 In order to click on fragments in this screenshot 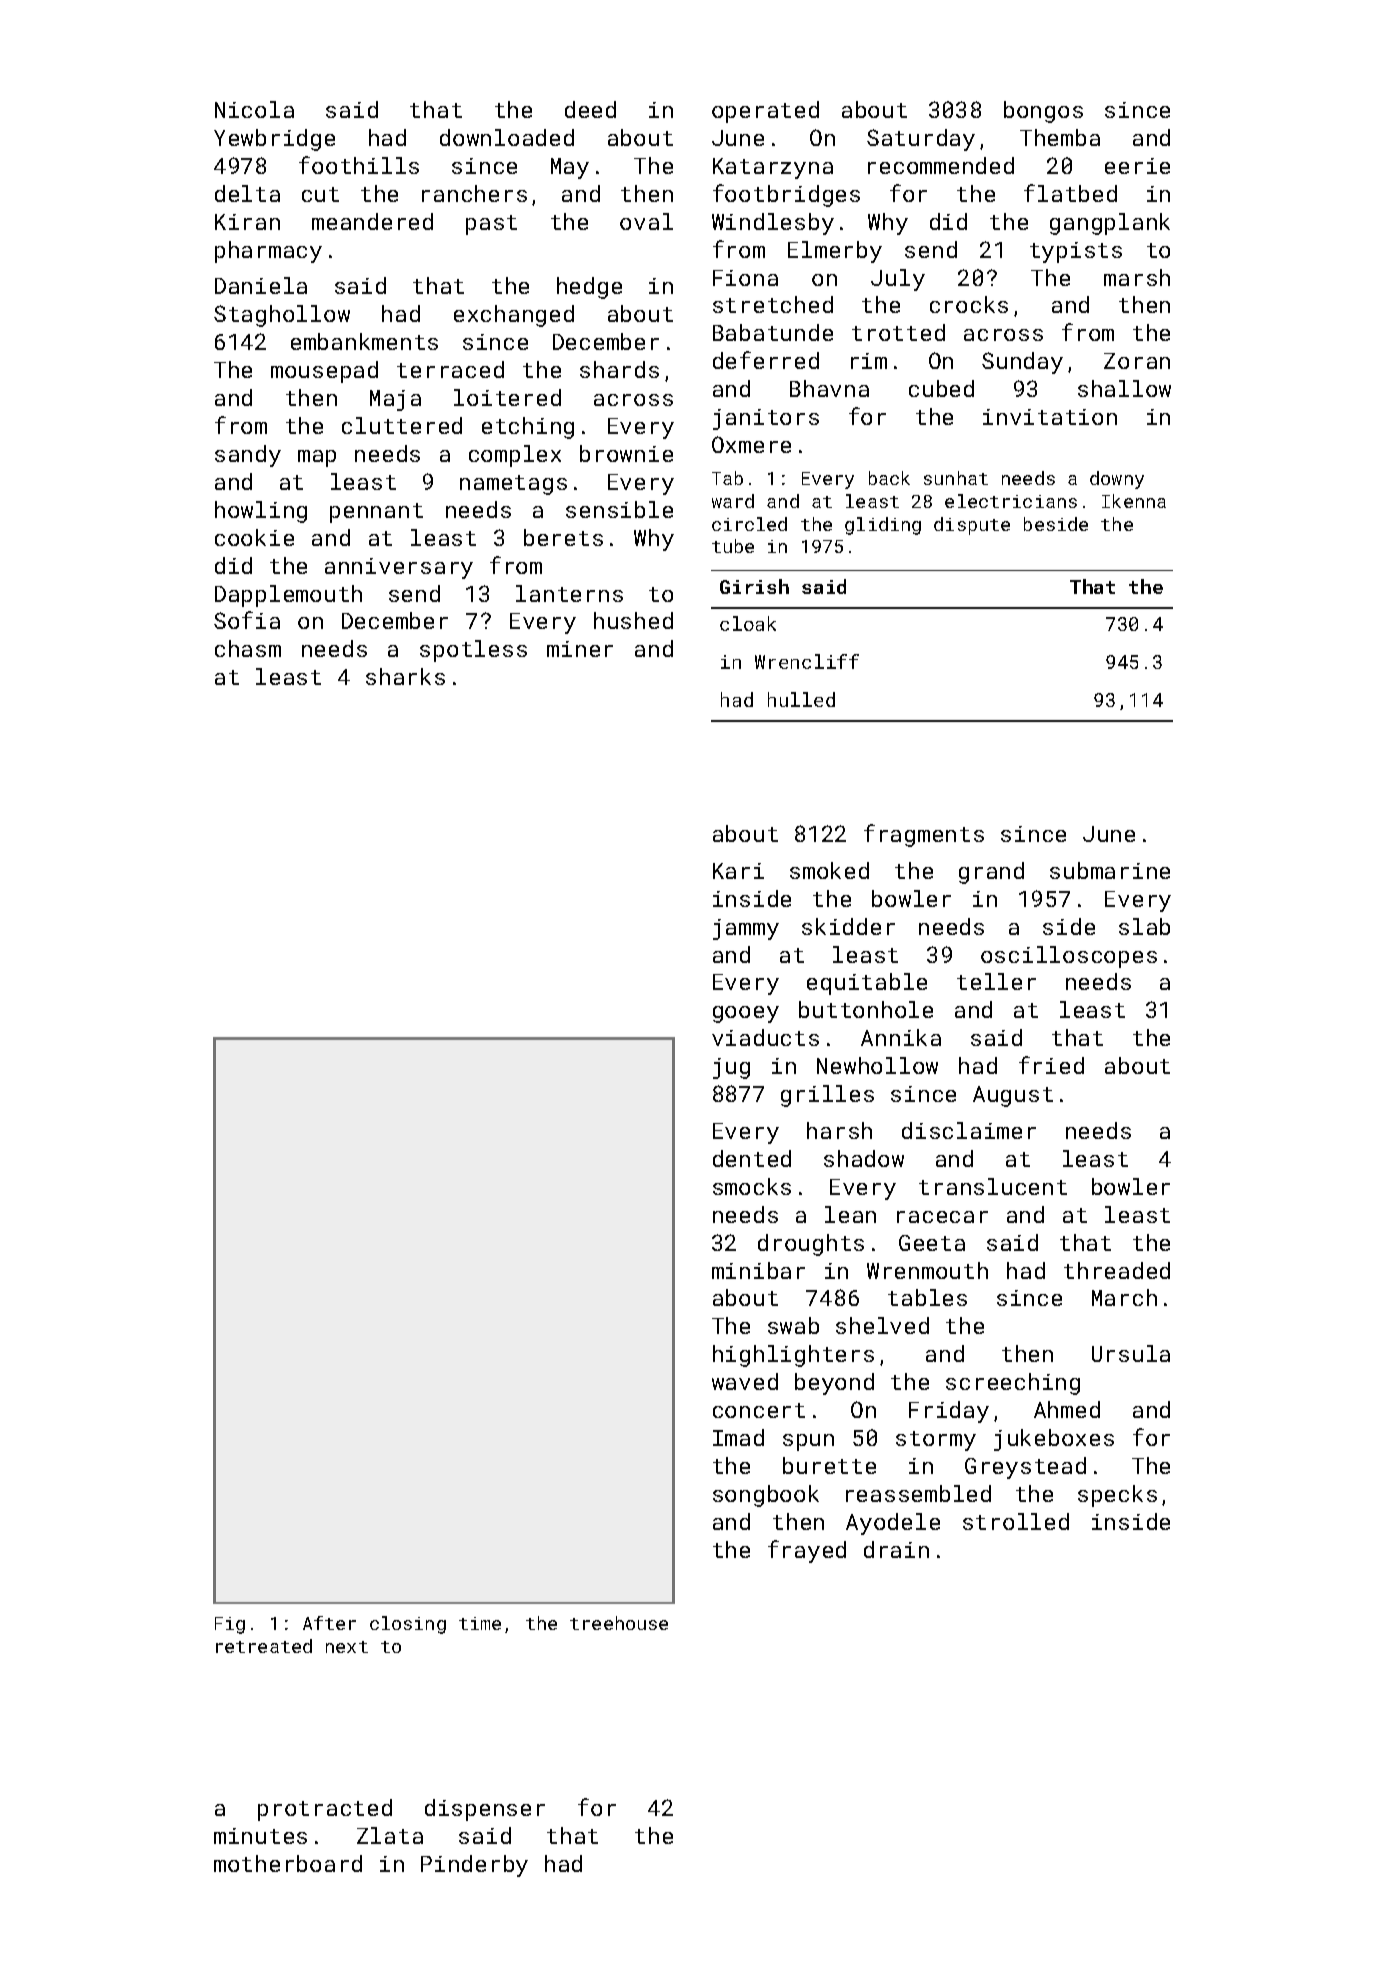, I will do `click(924, 835)`.
